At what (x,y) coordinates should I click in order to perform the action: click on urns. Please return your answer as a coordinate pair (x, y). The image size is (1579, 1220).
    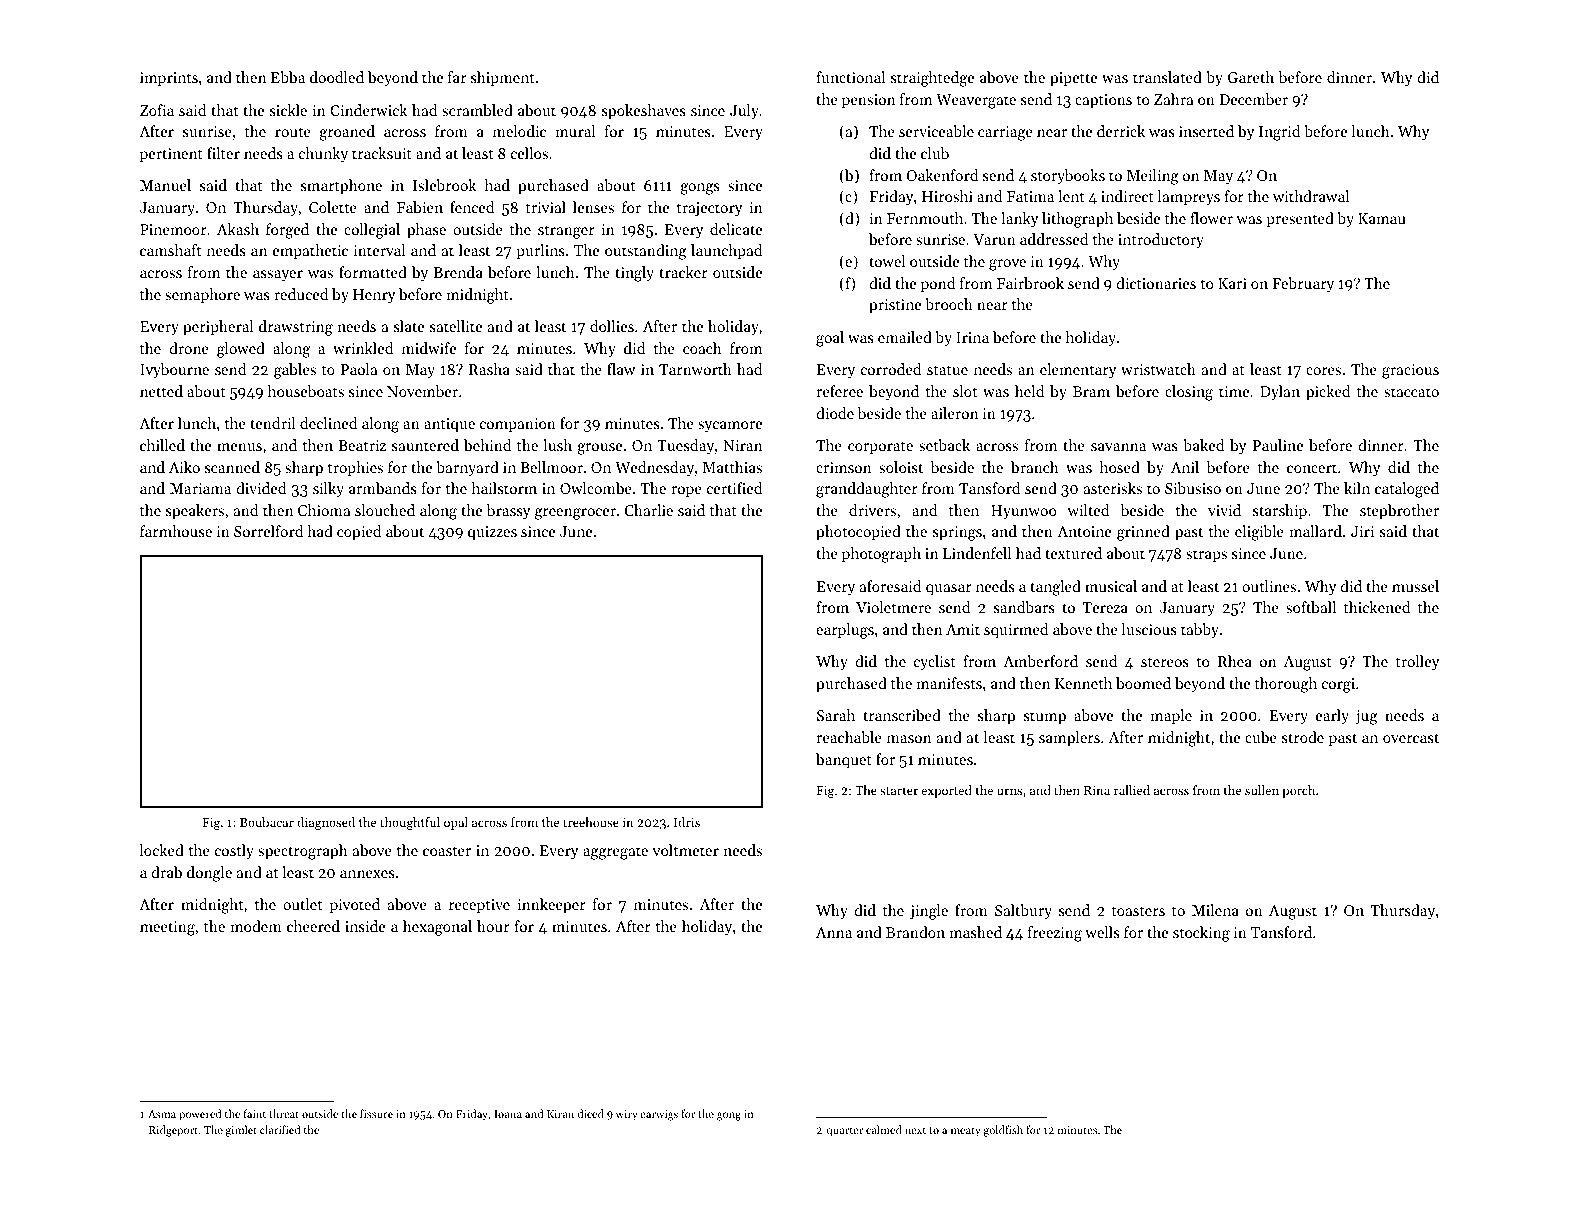
    Looking at the image, I should click on (1009, 791).
